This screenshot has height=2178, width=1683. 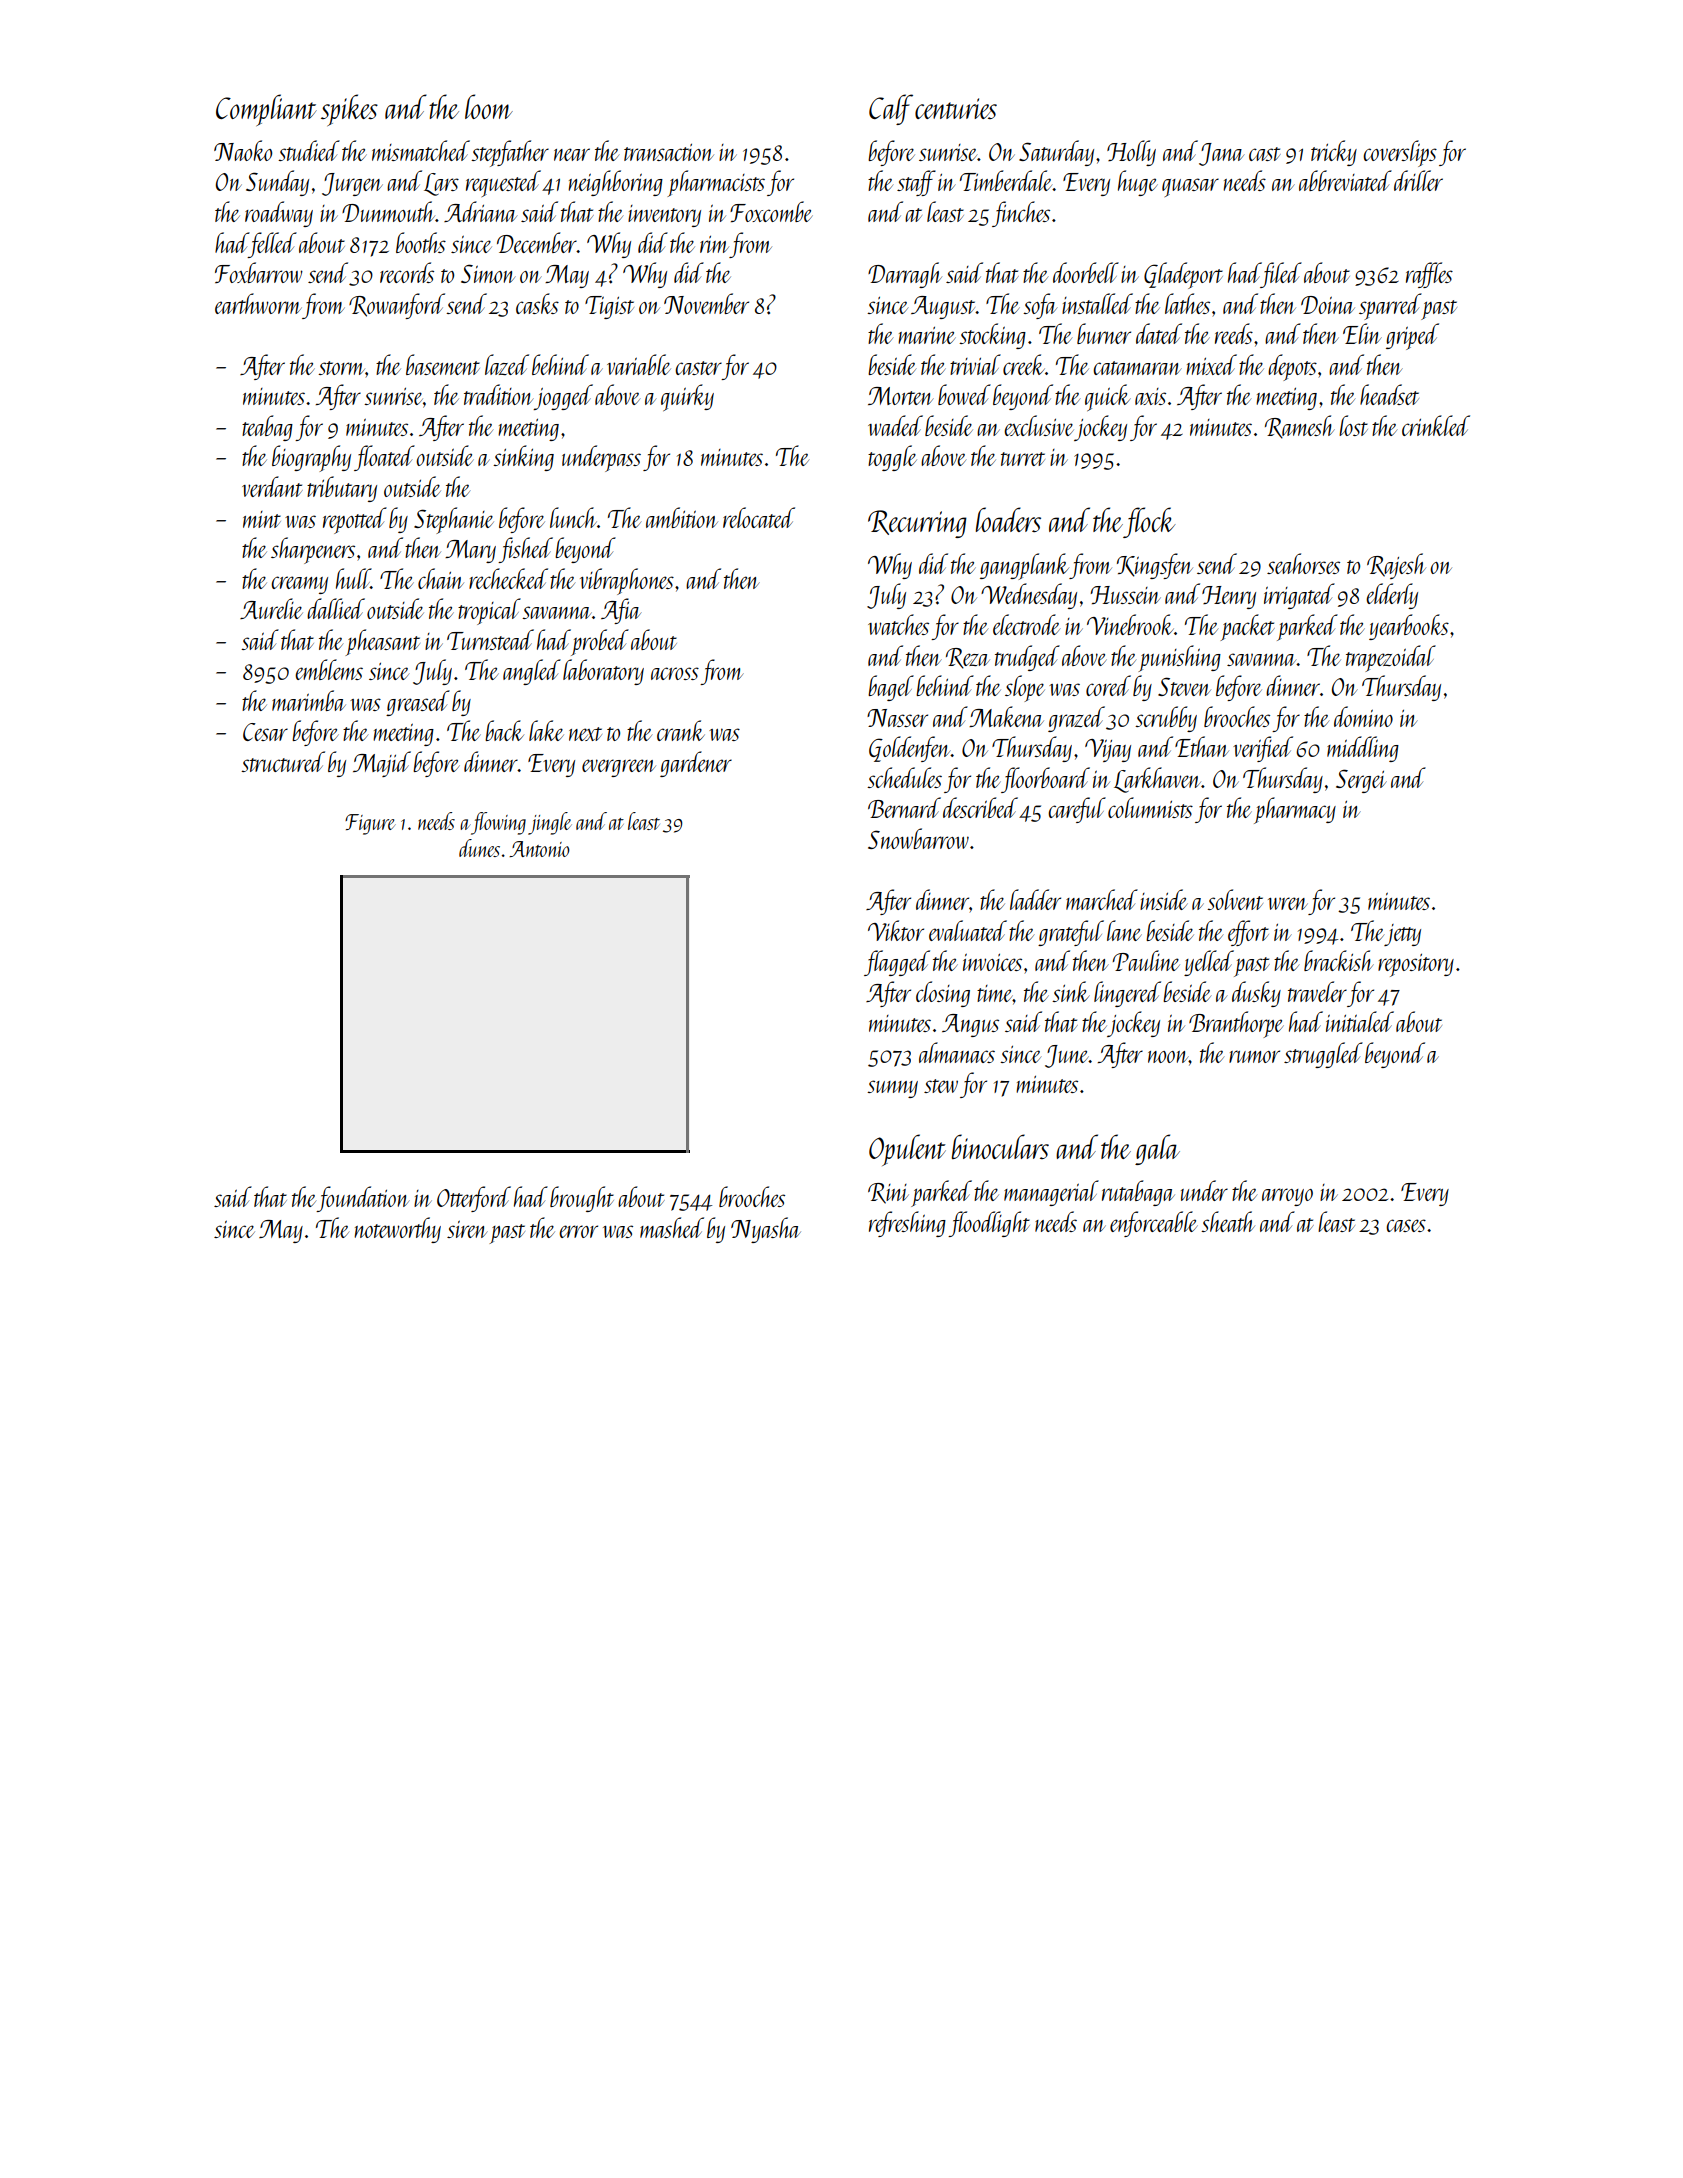 What do you see at coordinates (1339, 960) in the screenshot?
I see `brackish` at bounding box center [1339, 960].
